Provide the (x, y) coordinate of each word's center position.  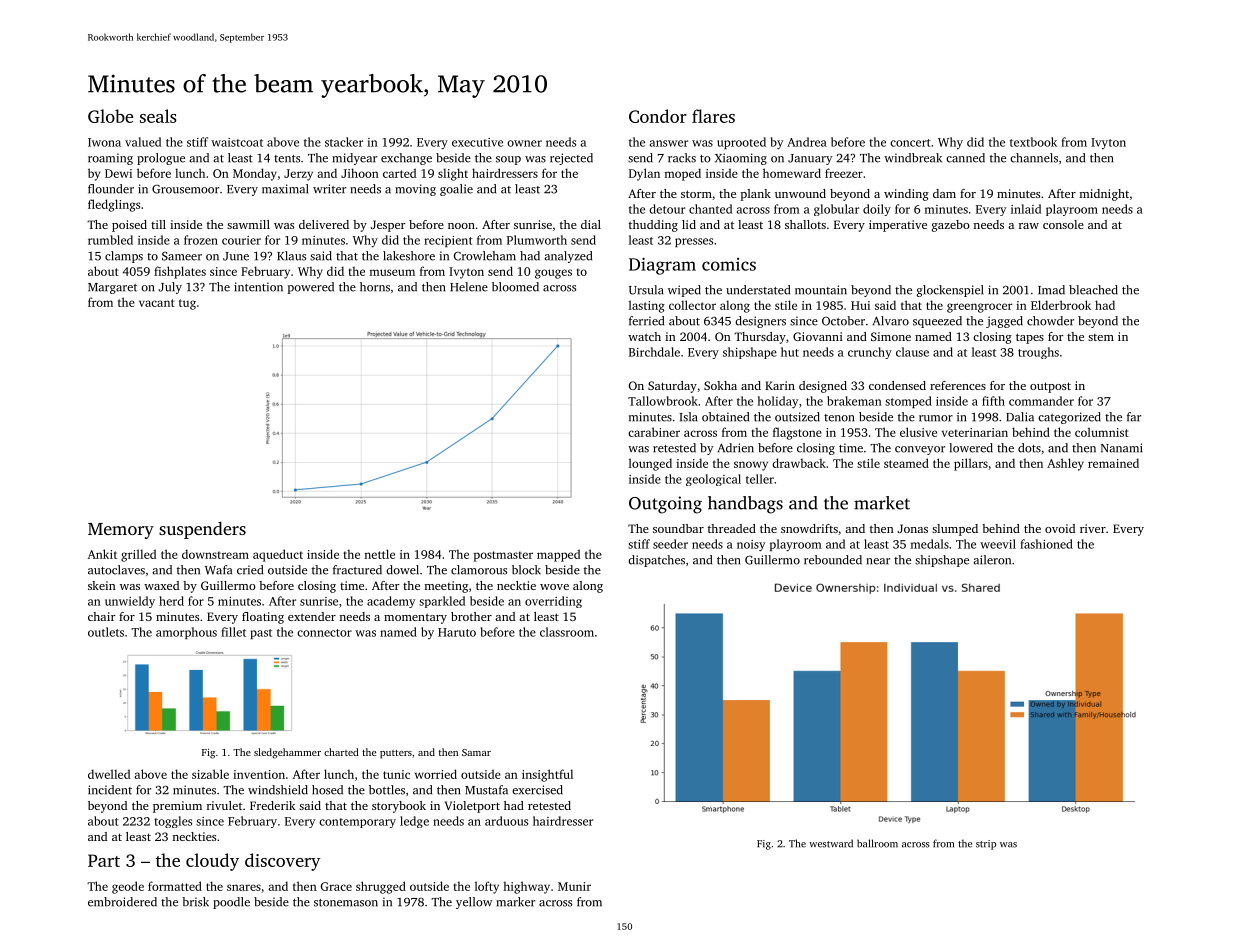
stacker (344, 142)
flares (713, 116)
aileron (992, 560)
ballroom (877, 843)
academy (391, 602)
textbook (1033, 142)
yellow (474, 903)
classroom (567, 632)
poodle (231, 903)
